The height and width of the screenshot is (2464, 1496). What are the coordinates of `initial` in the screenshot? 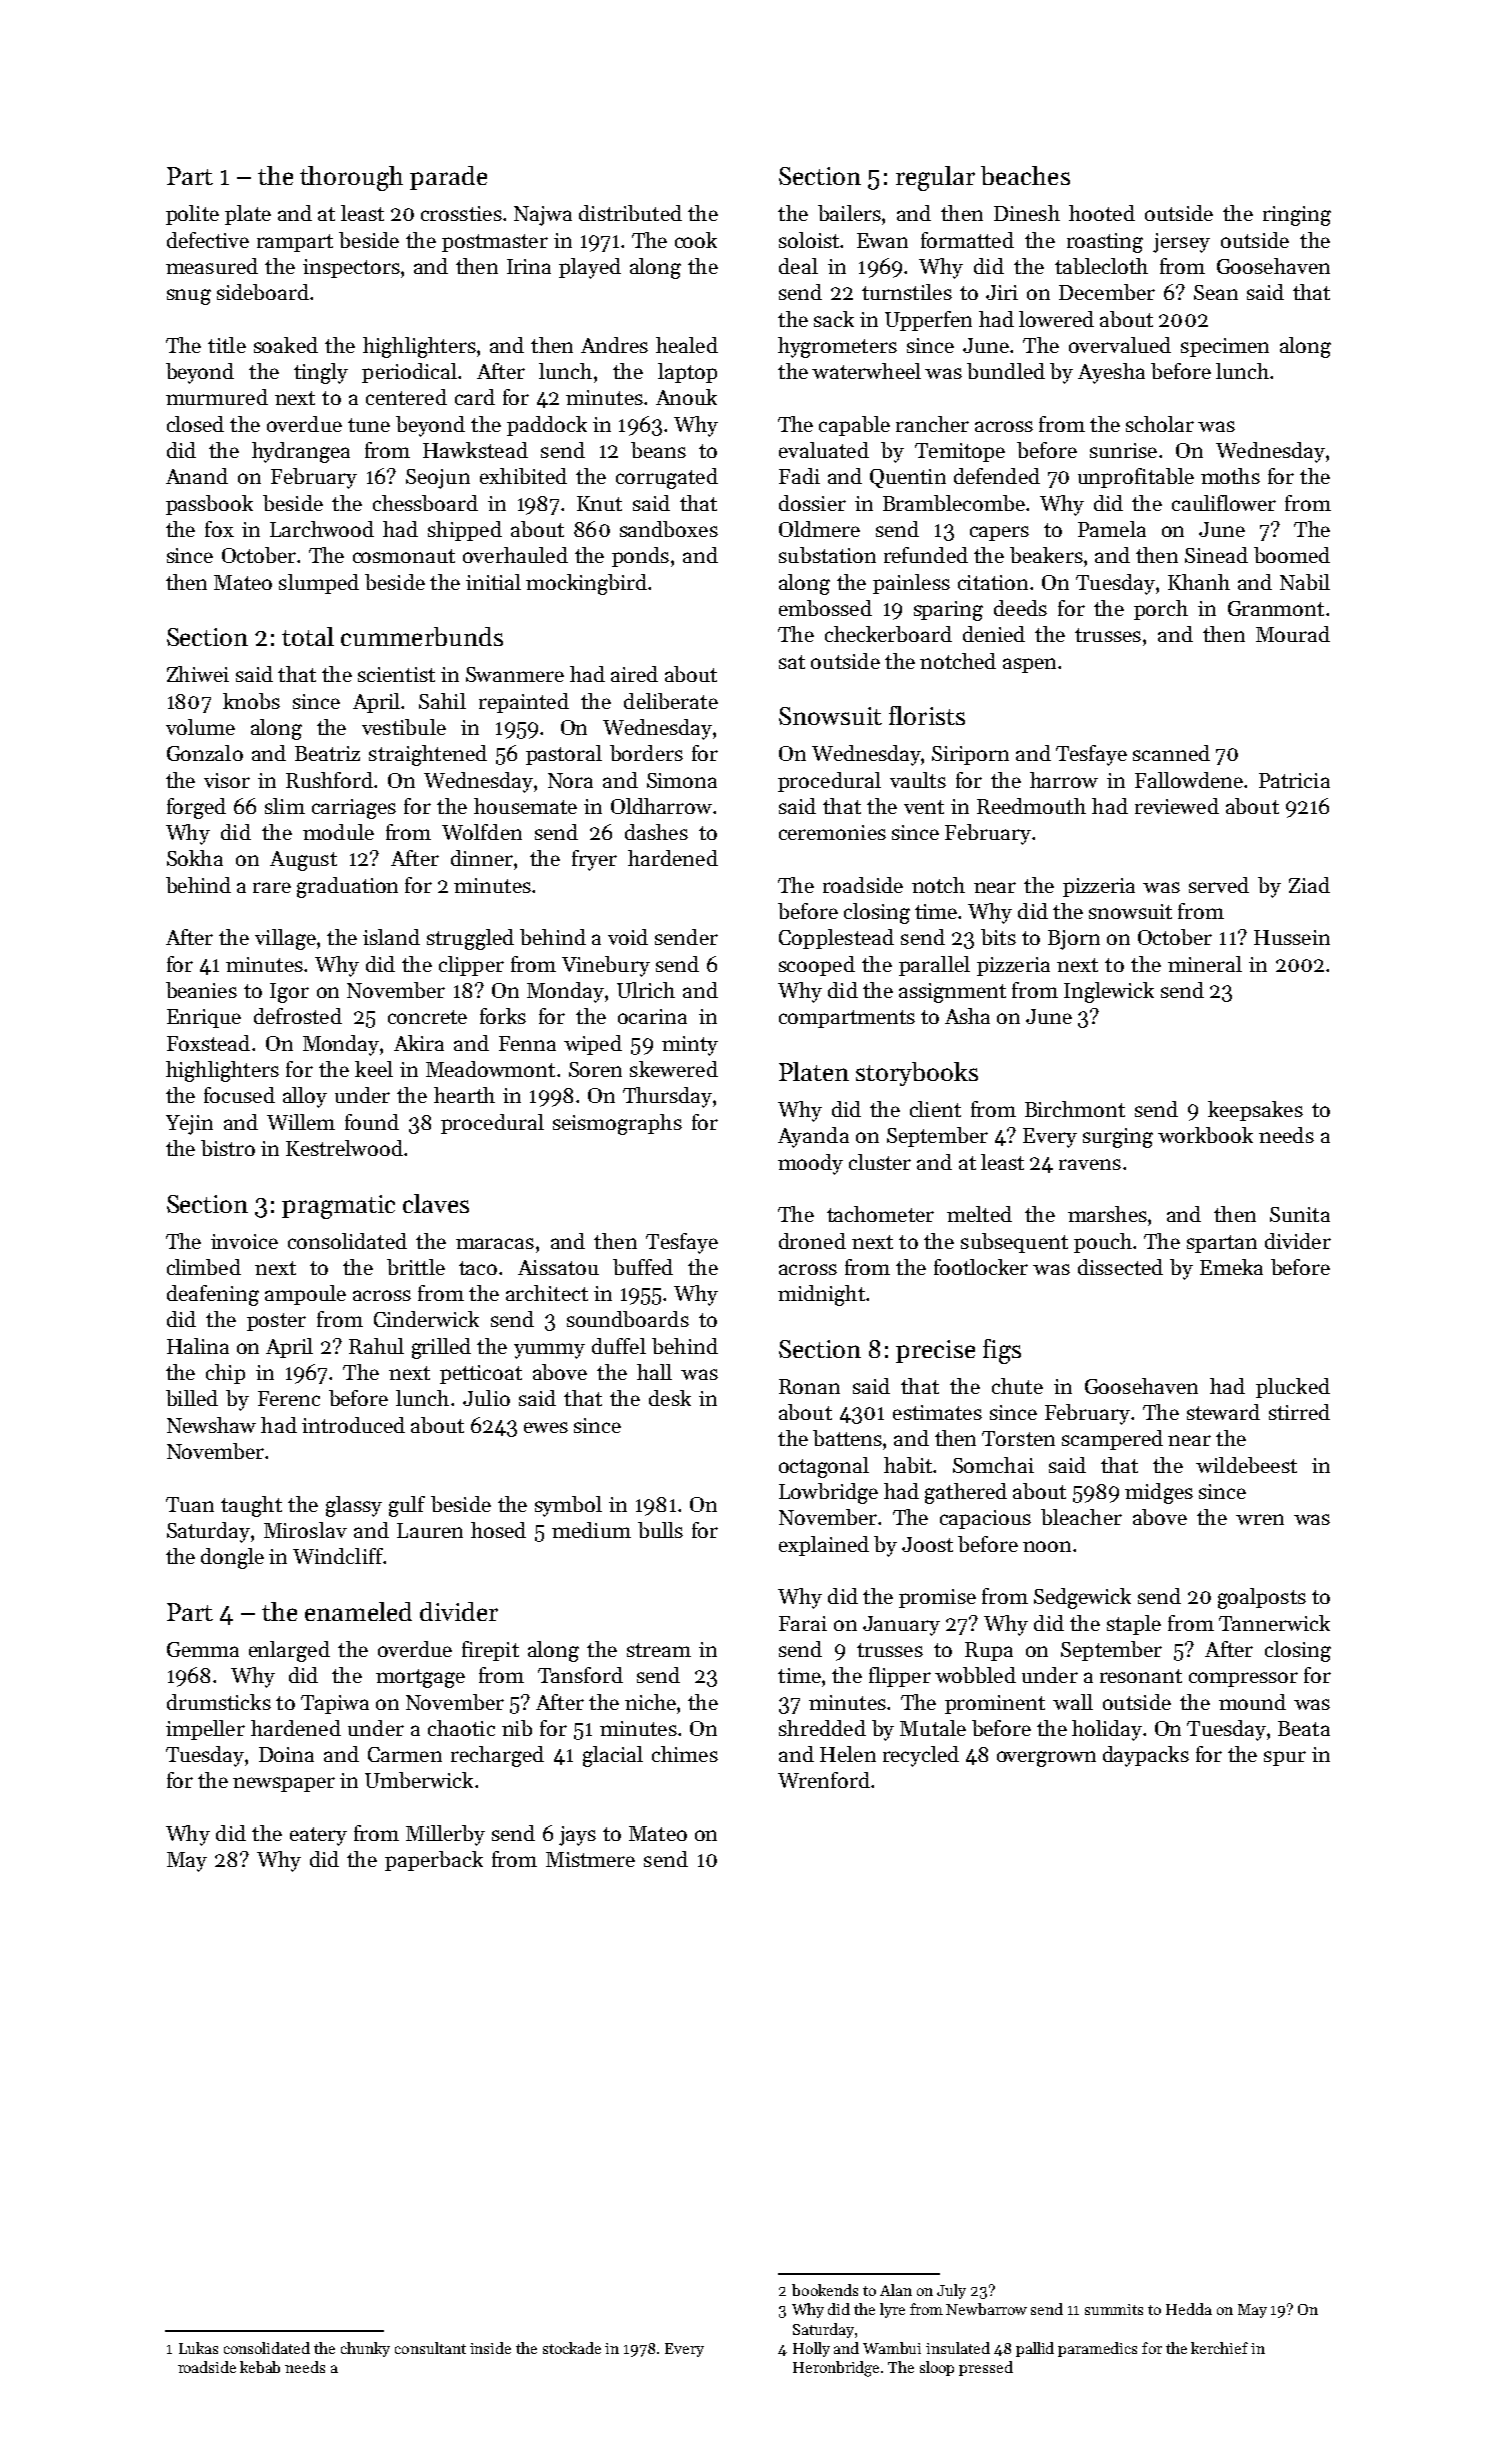 It's located at (493, 582).
